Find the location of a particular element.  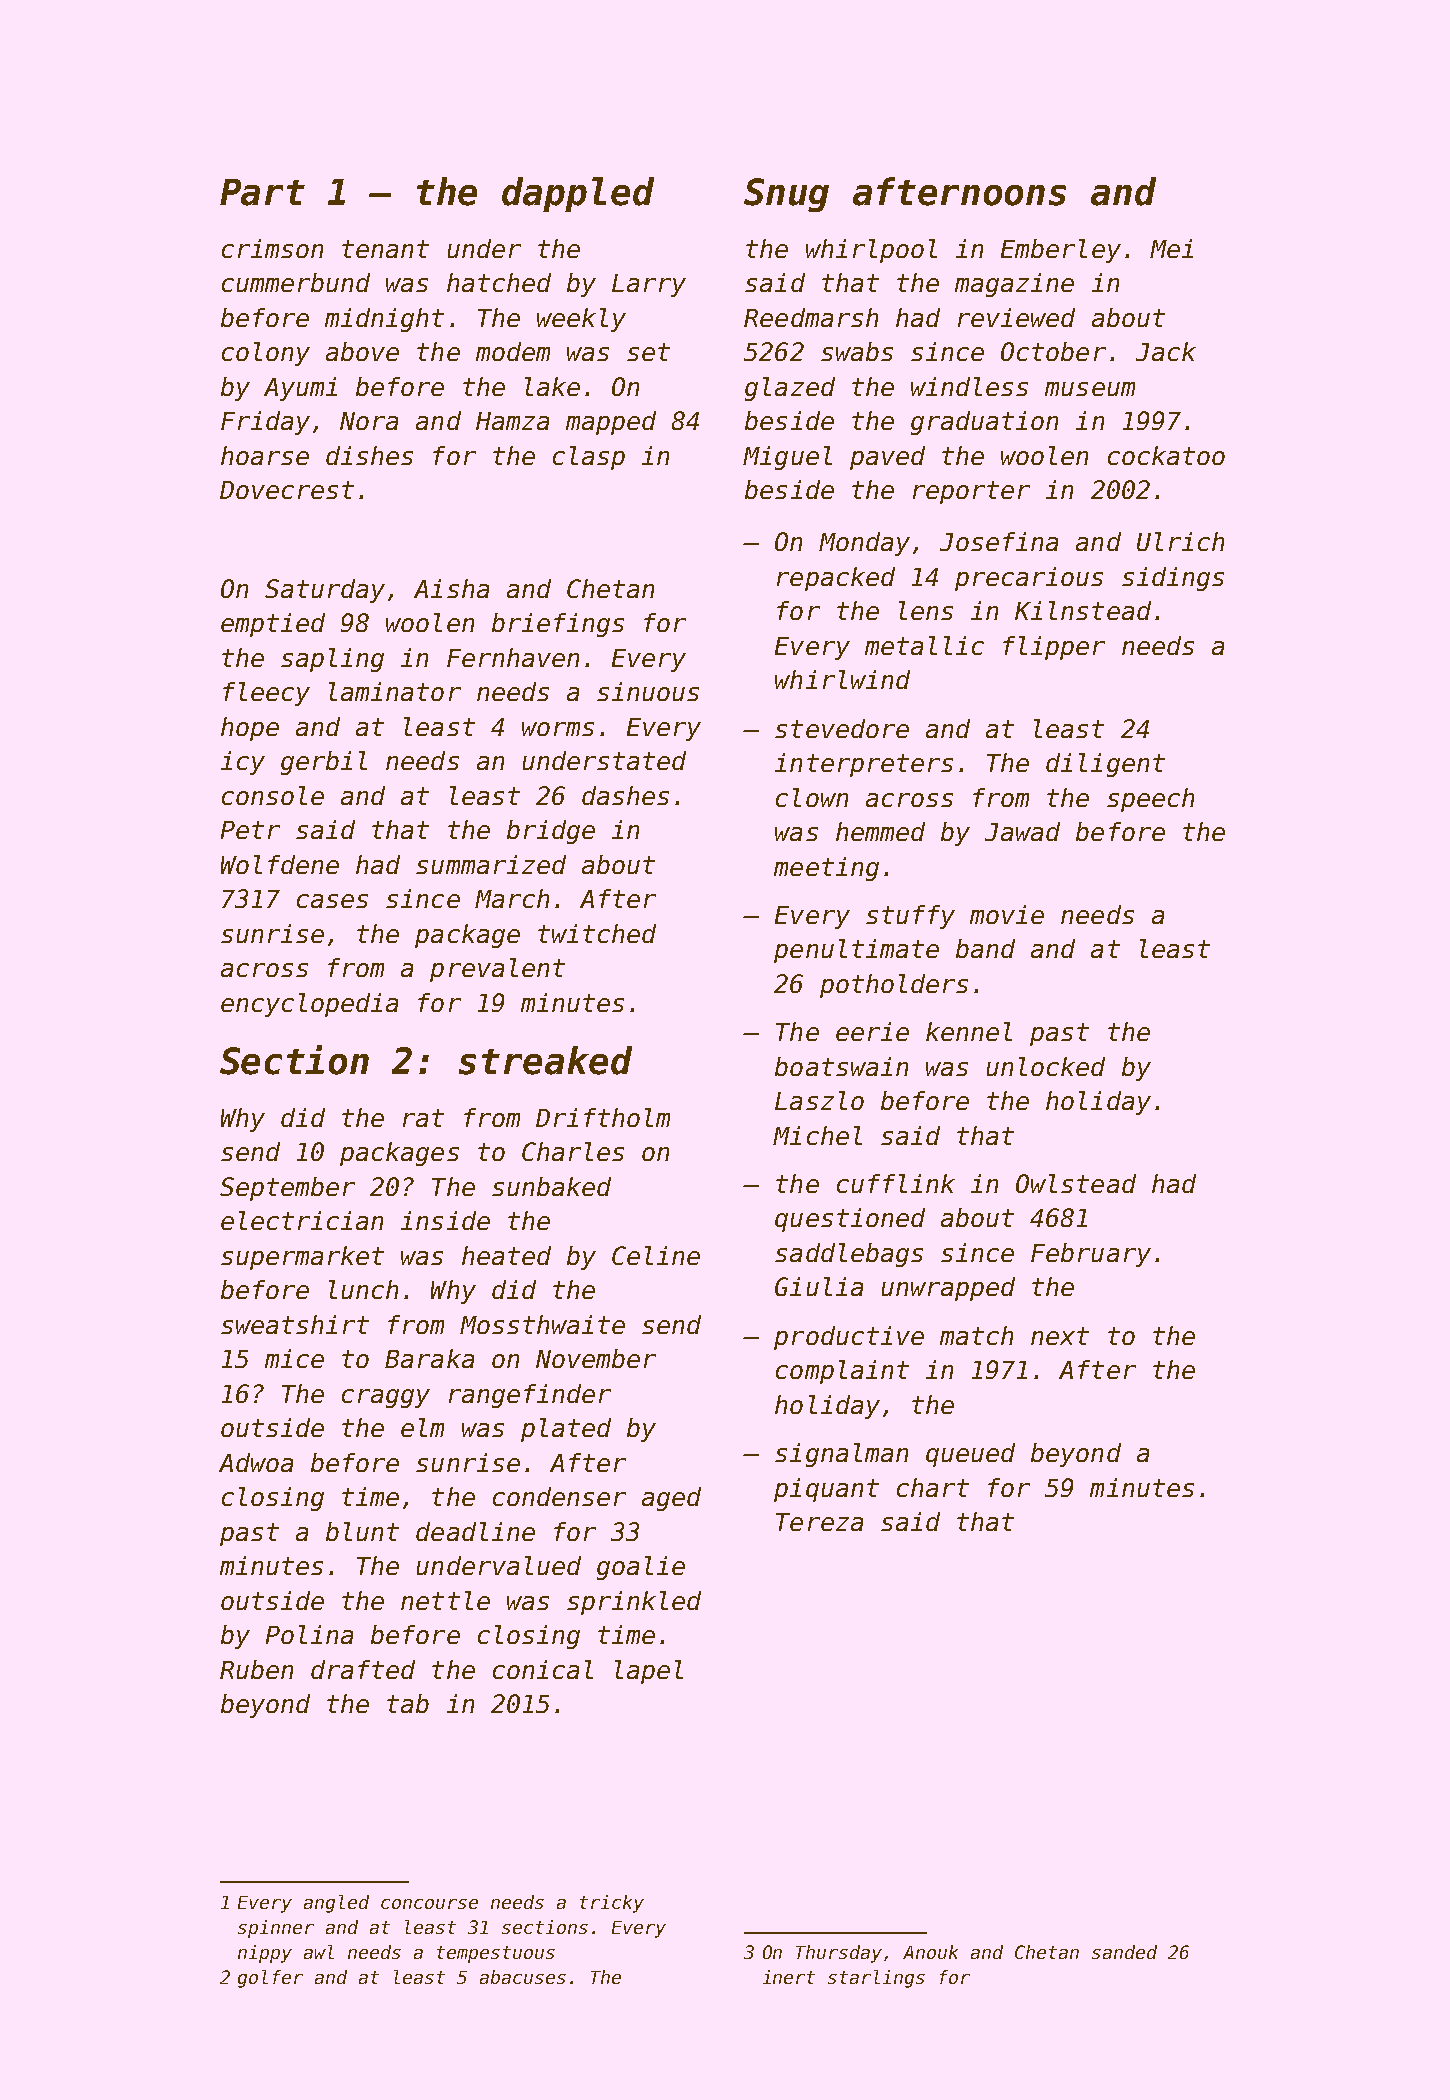

Mei is located at coordinates (1171, 248).
